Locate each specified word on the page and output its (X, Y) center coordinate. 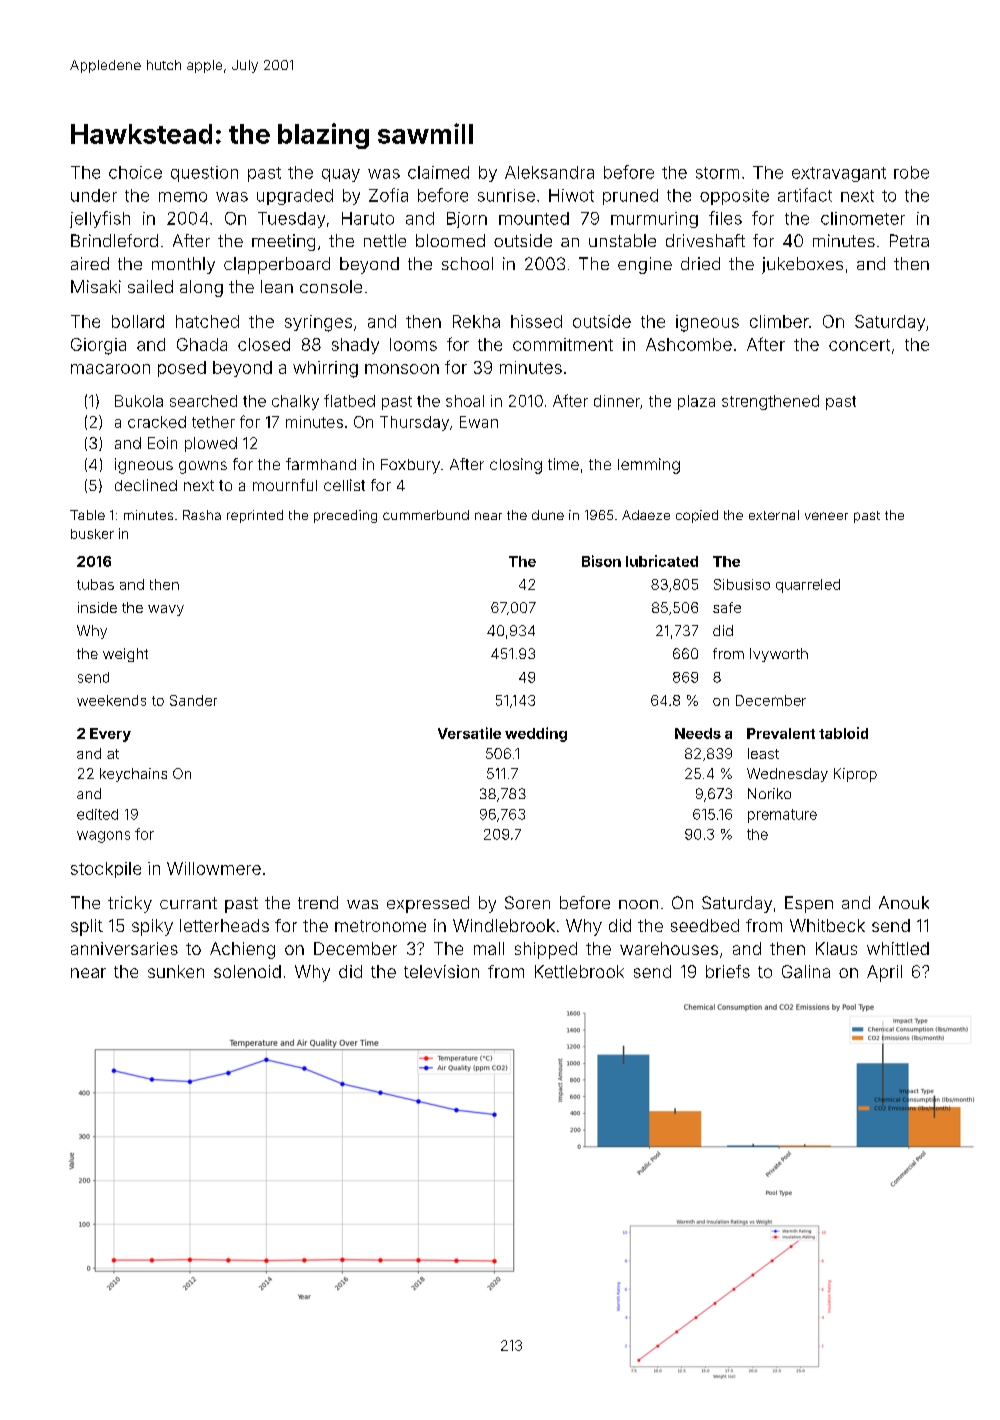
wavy (166, 610)
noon (638, 904)
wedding (536, 734)
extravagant (839, 174)
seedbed (705, 925)
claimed (438, 172)
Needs (698, 733)
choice (135, 172)
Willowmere (214, 868)
